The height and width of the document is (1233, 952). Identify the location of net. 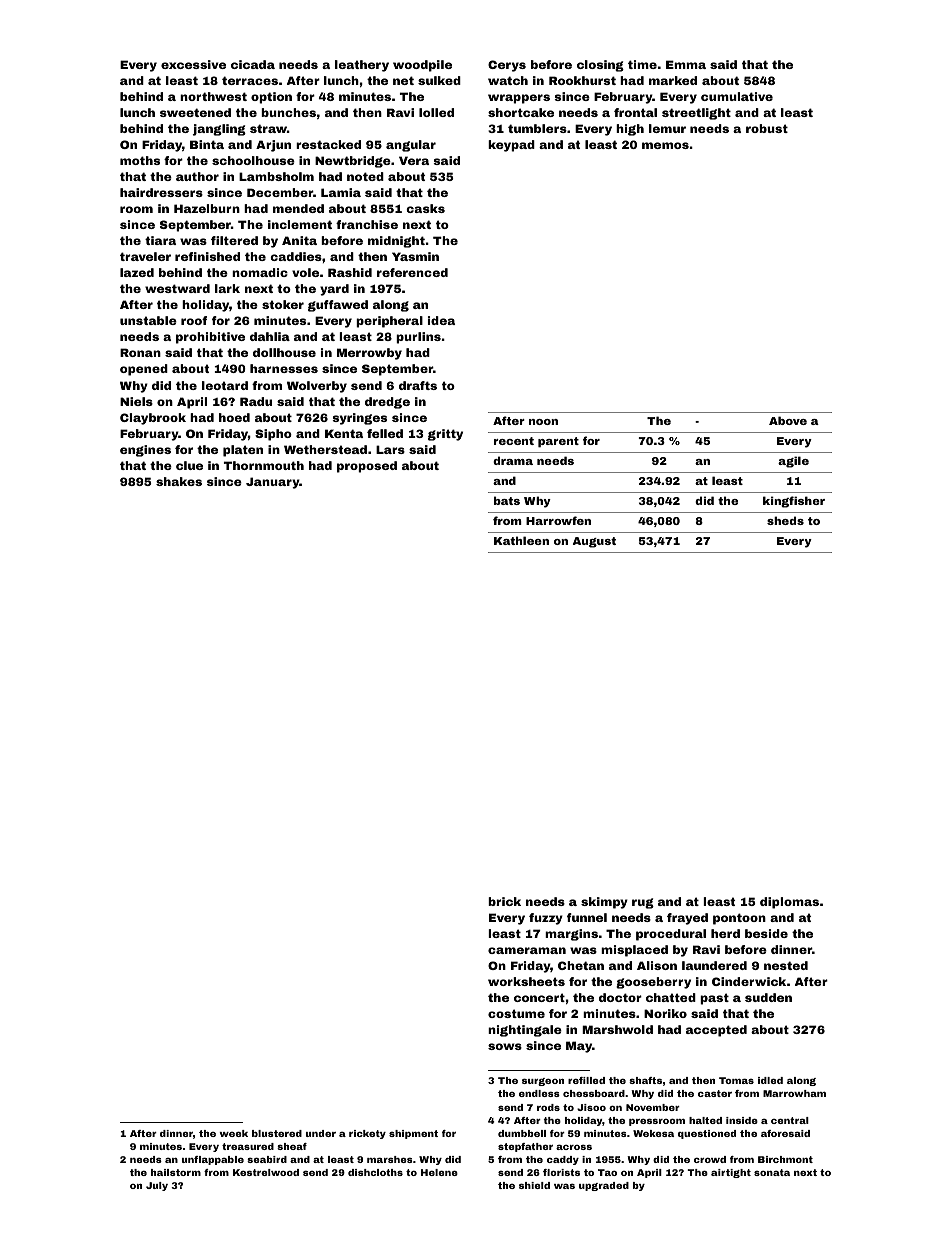
(403, 80).
